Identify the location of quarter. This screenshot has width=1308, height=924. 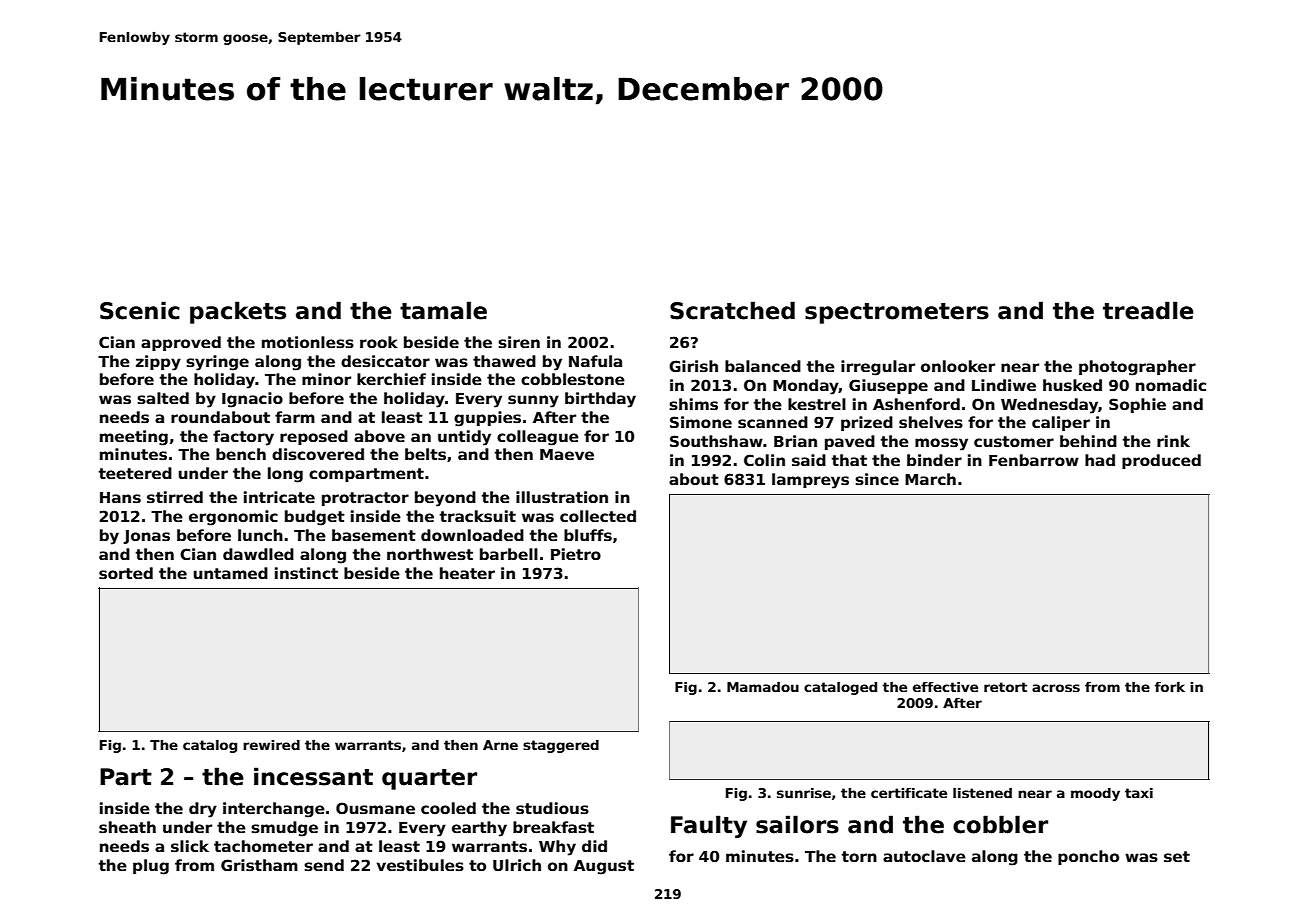
(429, 779).
